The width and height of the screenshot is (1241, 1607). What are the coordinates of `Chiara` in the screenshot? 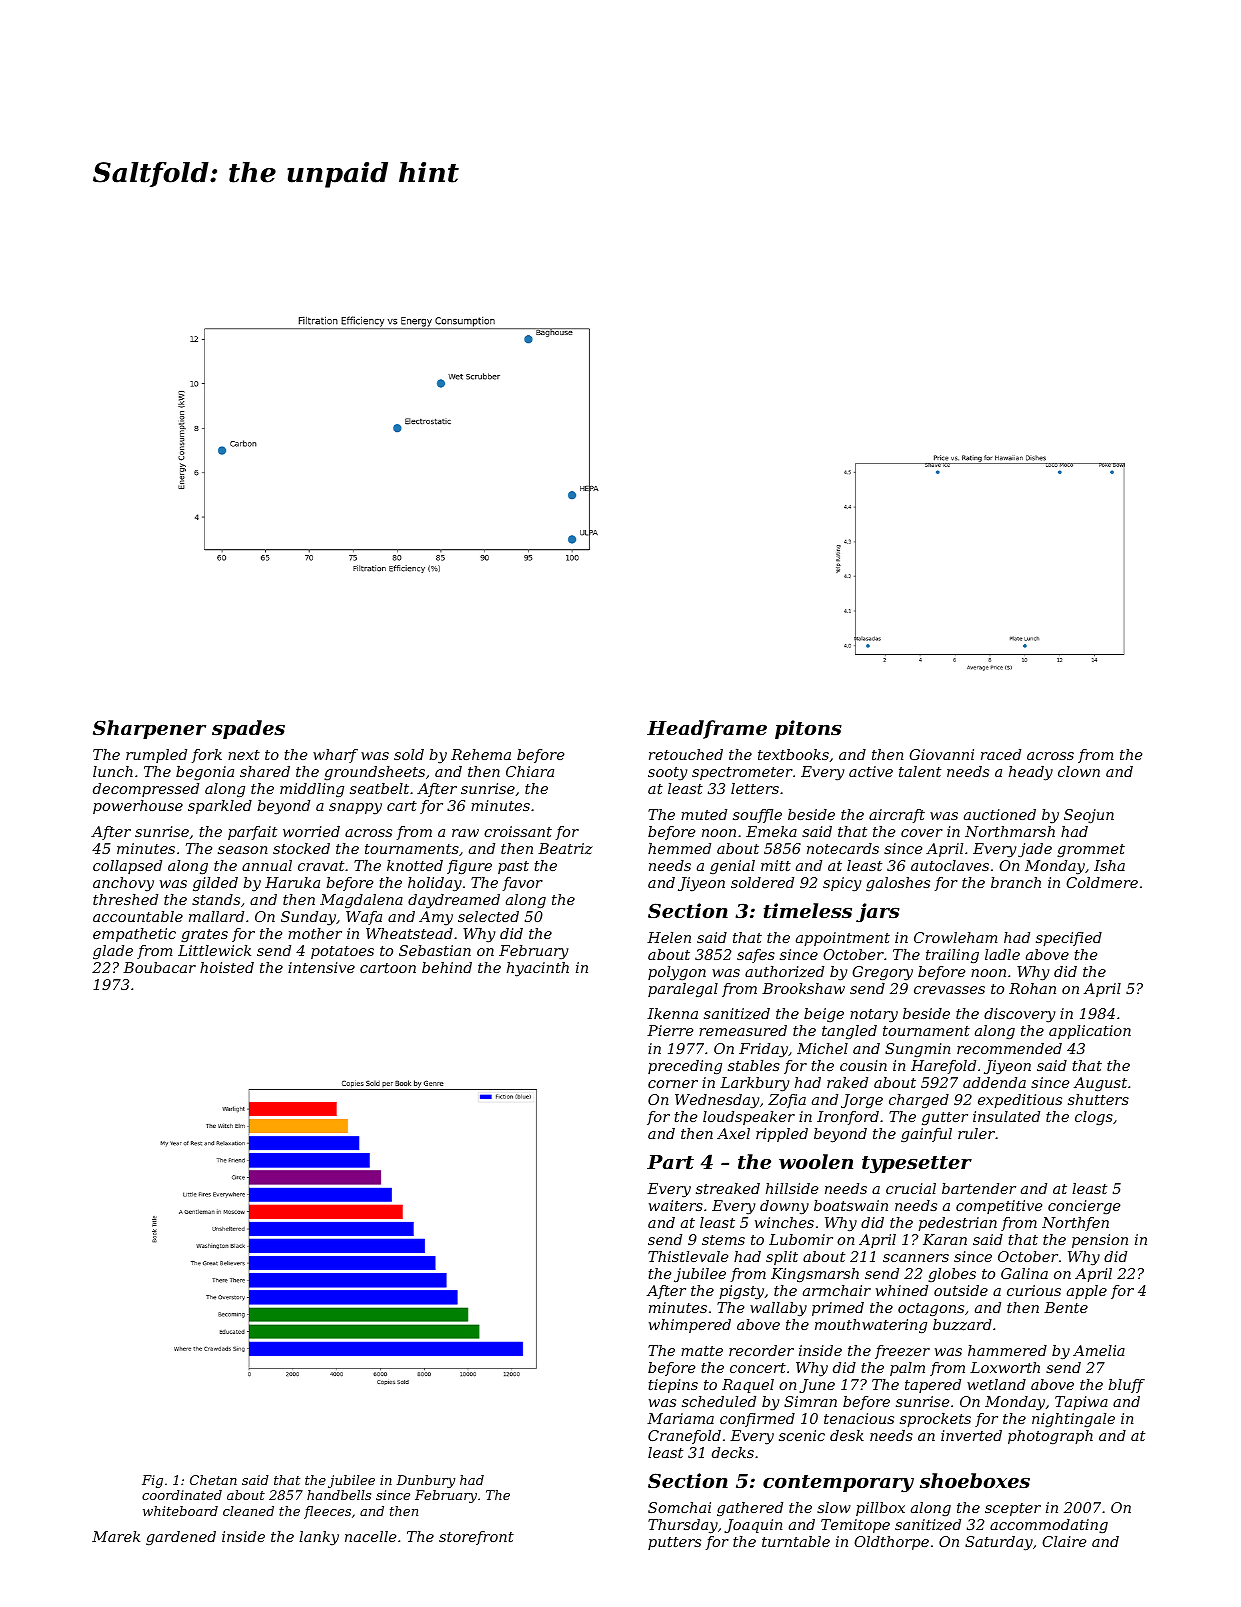 It's located at (530, 771).
